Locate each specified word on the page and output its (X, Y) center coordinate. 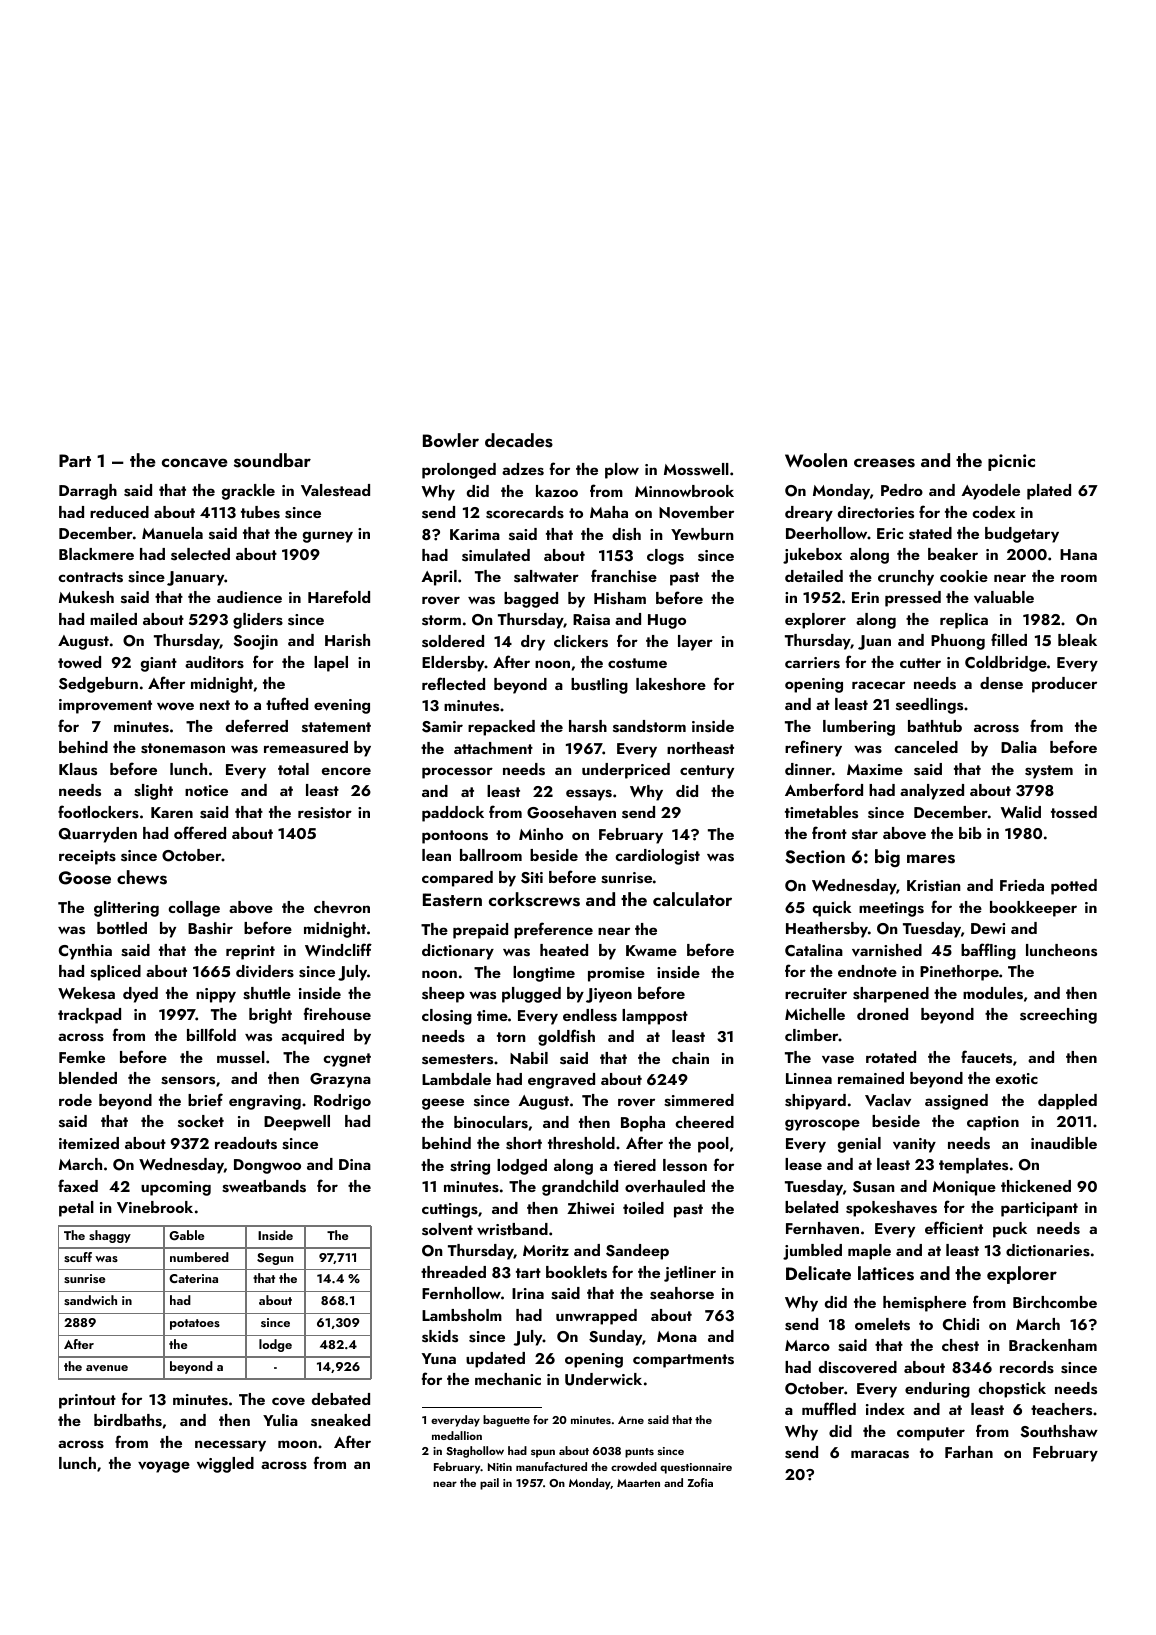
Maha (609, 512)
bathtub (935, 726)
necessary (230, 1446)
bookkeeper (1033, 909)
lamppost (655, 1017)
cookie (964, 576)
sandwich (90, 1300)
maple (869, 1252)
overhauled (665, 1186)
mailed (113, 619)
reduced (119, 512)
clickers (581, 641)
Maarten (638, 1483)
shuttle (267, 993)
